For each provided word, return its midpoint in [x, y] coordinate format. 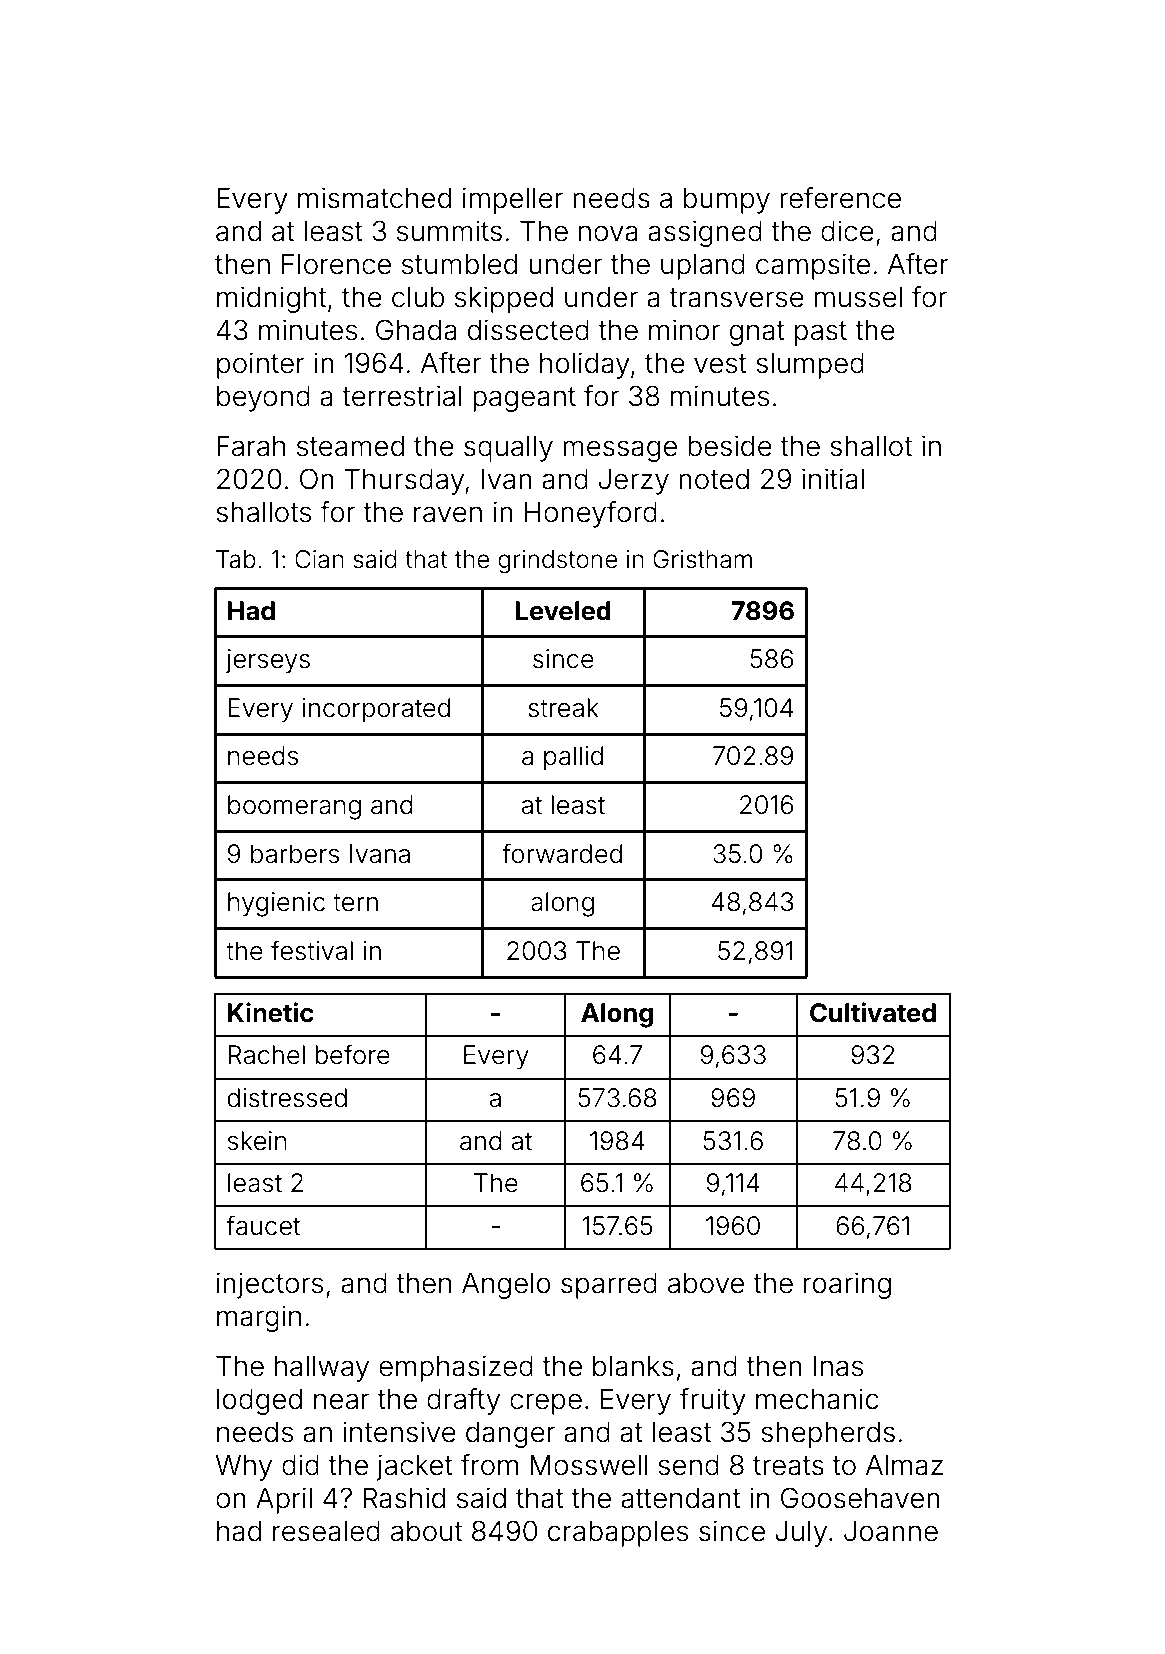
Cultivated [873, 1012]
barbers [295, 854]
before [352, 1054]
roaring [847, 1285]
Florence [336, 264]
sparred [609, 1286]
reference [840, 198]
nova [608, 233]
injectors [270, 1285]
